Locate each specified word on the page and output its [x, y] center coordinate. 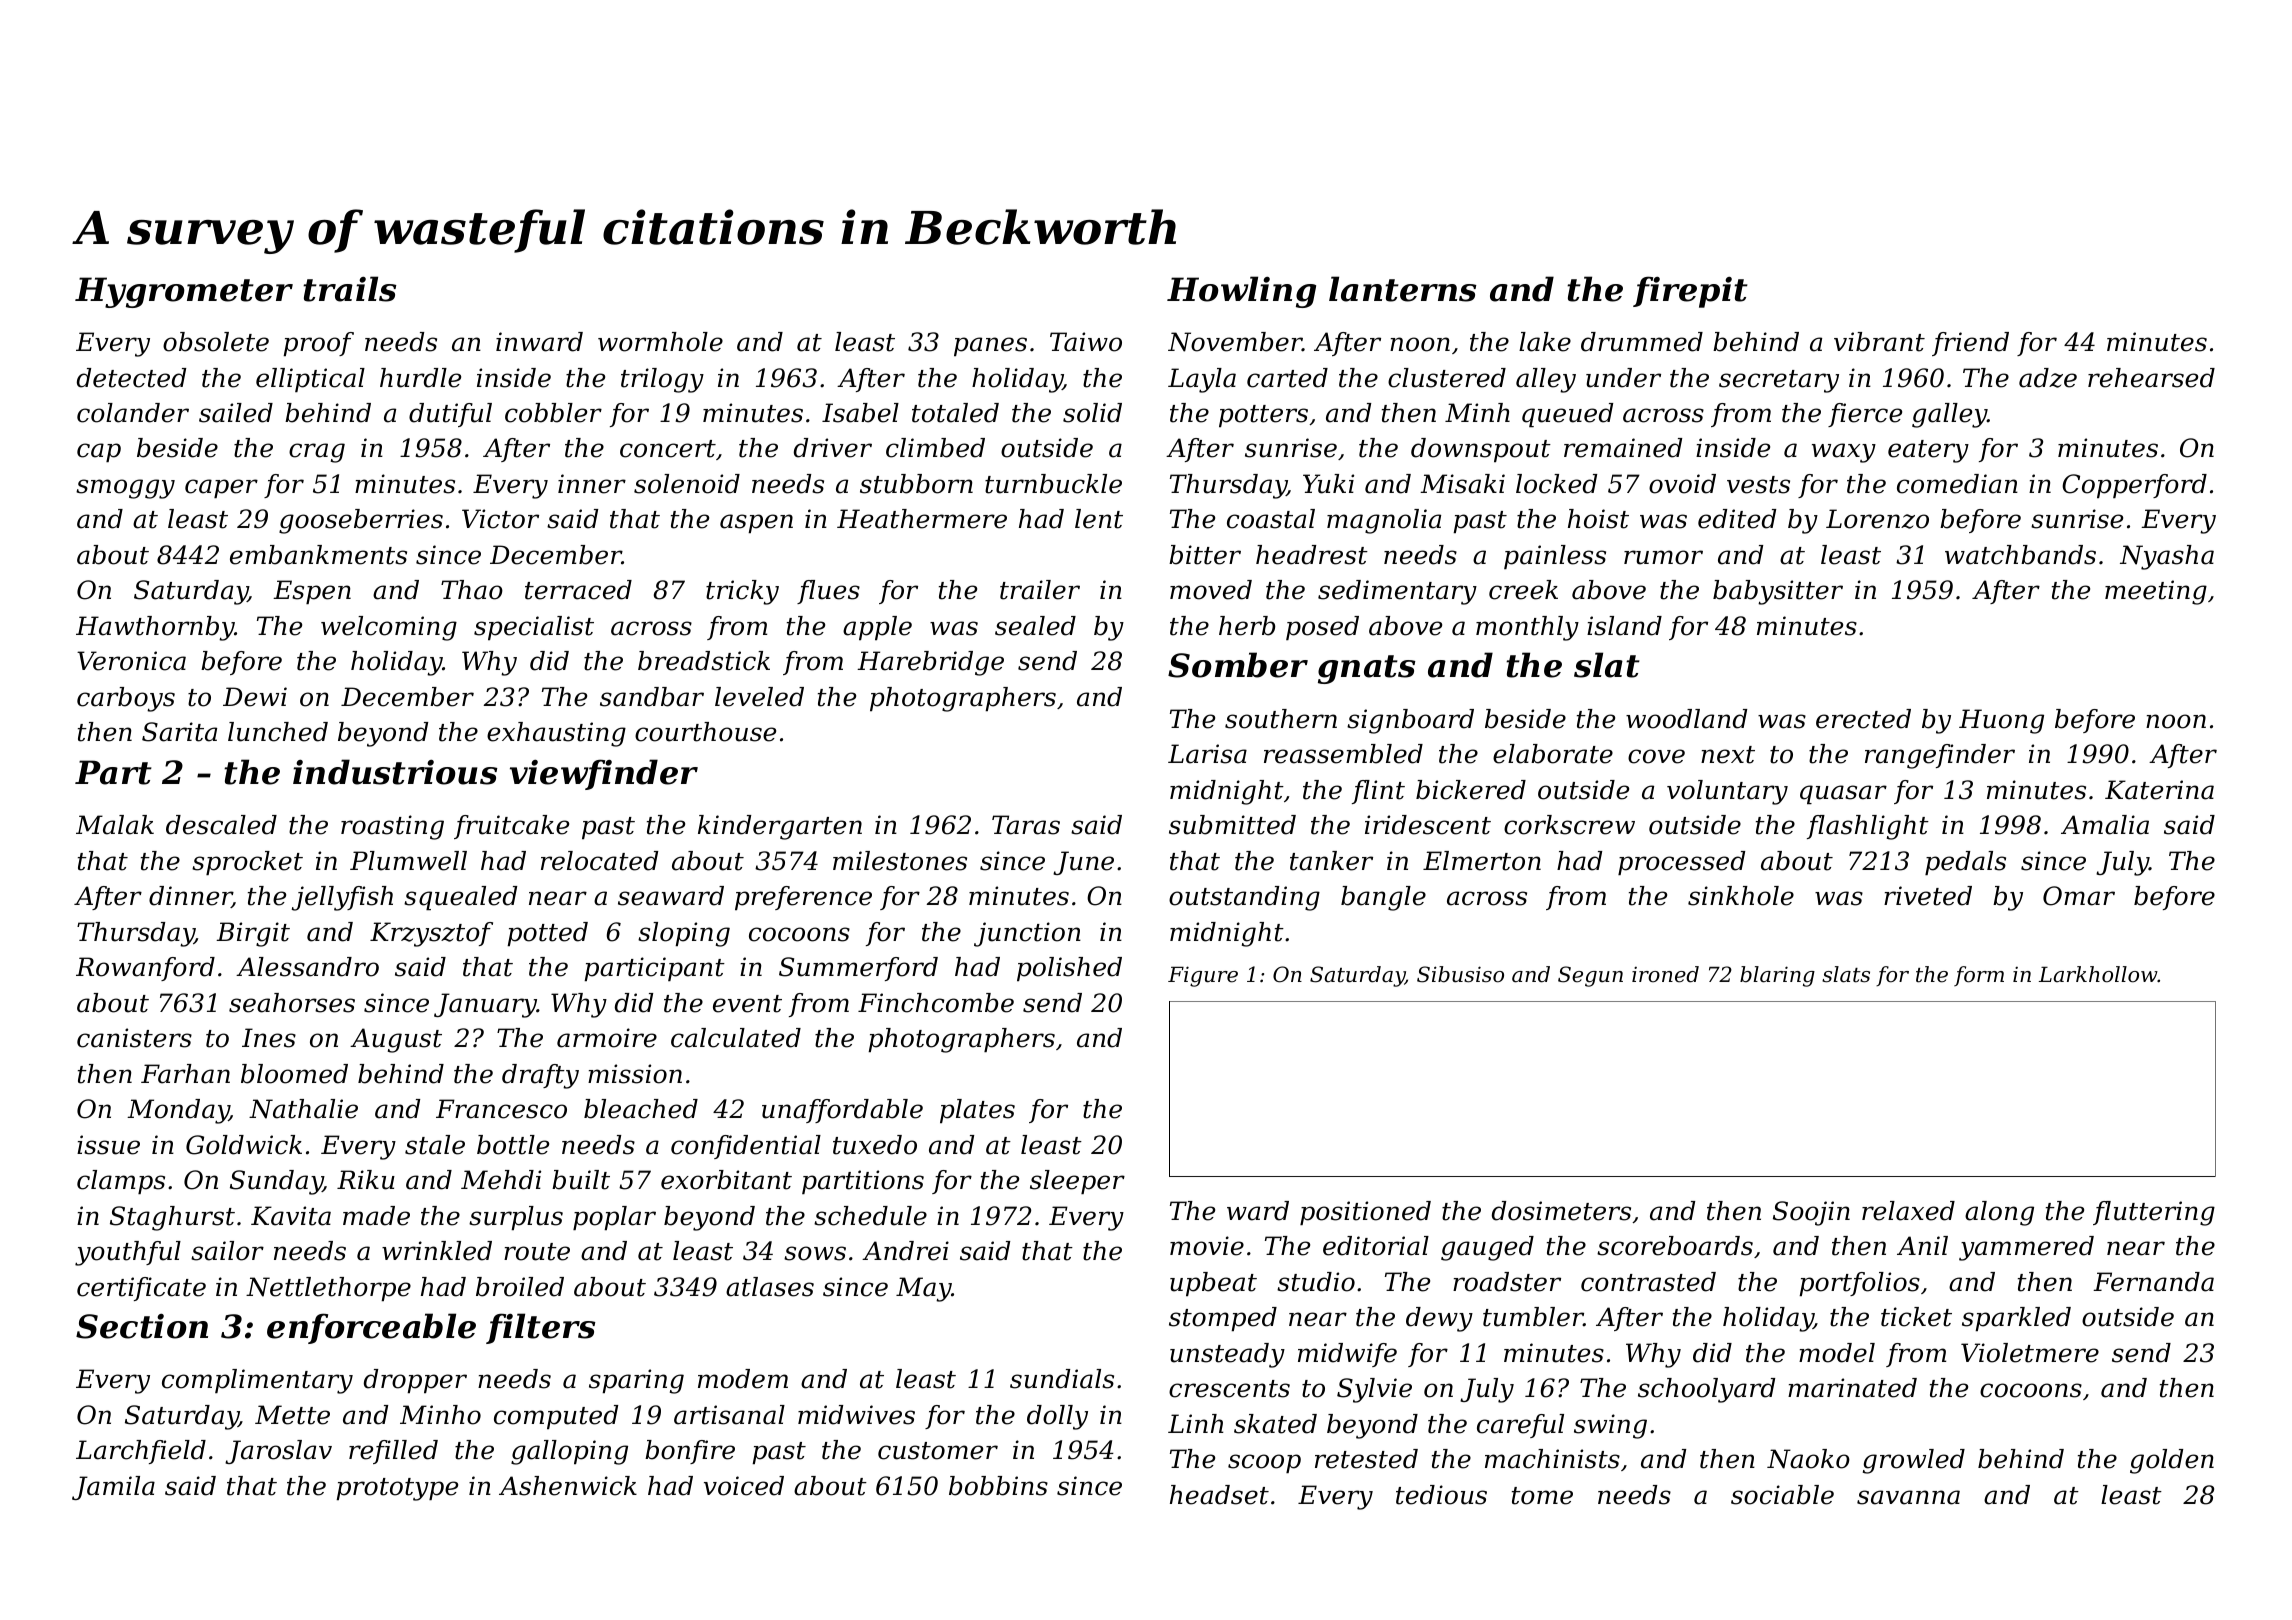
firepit [1690, 292]
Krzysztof [431, 934]
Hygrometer [184, 292]
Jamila [113, 1488]
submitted [1232, 825]
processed [1681, 863]
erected [1863, 719]
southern [1281, 719]
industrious [395, 772]
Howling [1241, 292]
